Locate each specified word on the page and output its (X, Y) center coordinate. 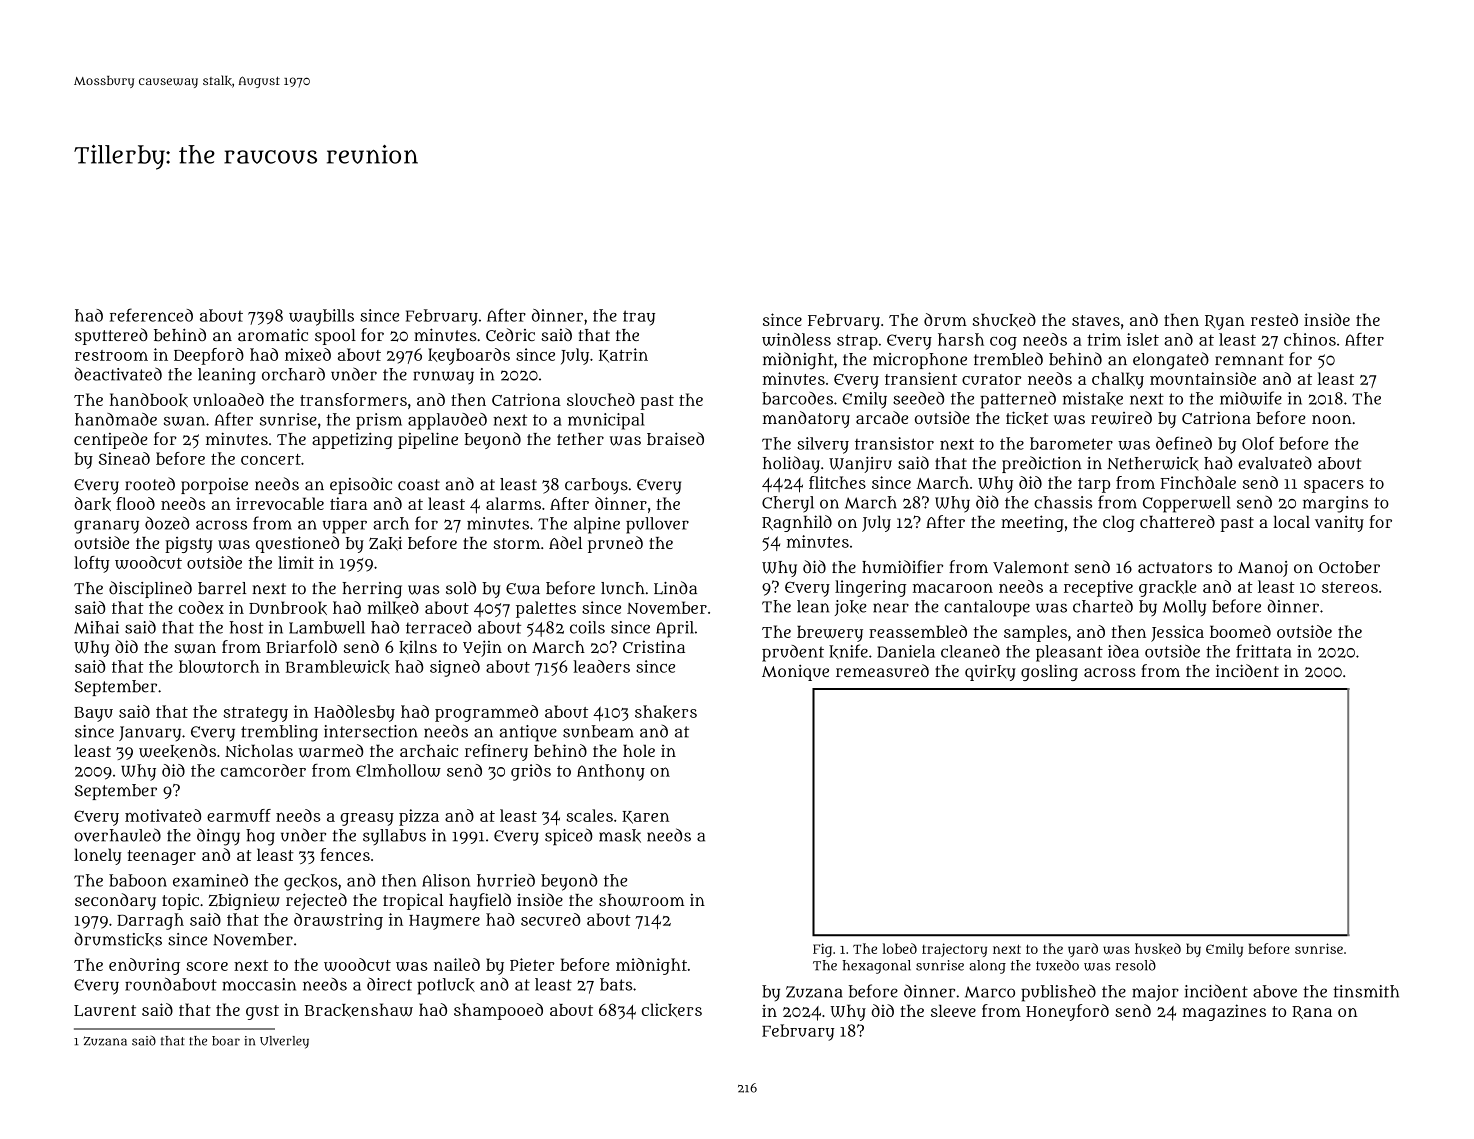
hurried (506, 880)
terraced (438, 627)
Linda (675, 588)
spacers (1334, 486)
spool (335, 337)
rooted (150, 484)
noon (1332, 419)
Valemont (1031, 567)
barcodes (797, 398)
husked (1158, 949)
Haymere (444, 922)
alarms (513, 503)
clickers (672, 1010)
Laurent (105, 1011)
